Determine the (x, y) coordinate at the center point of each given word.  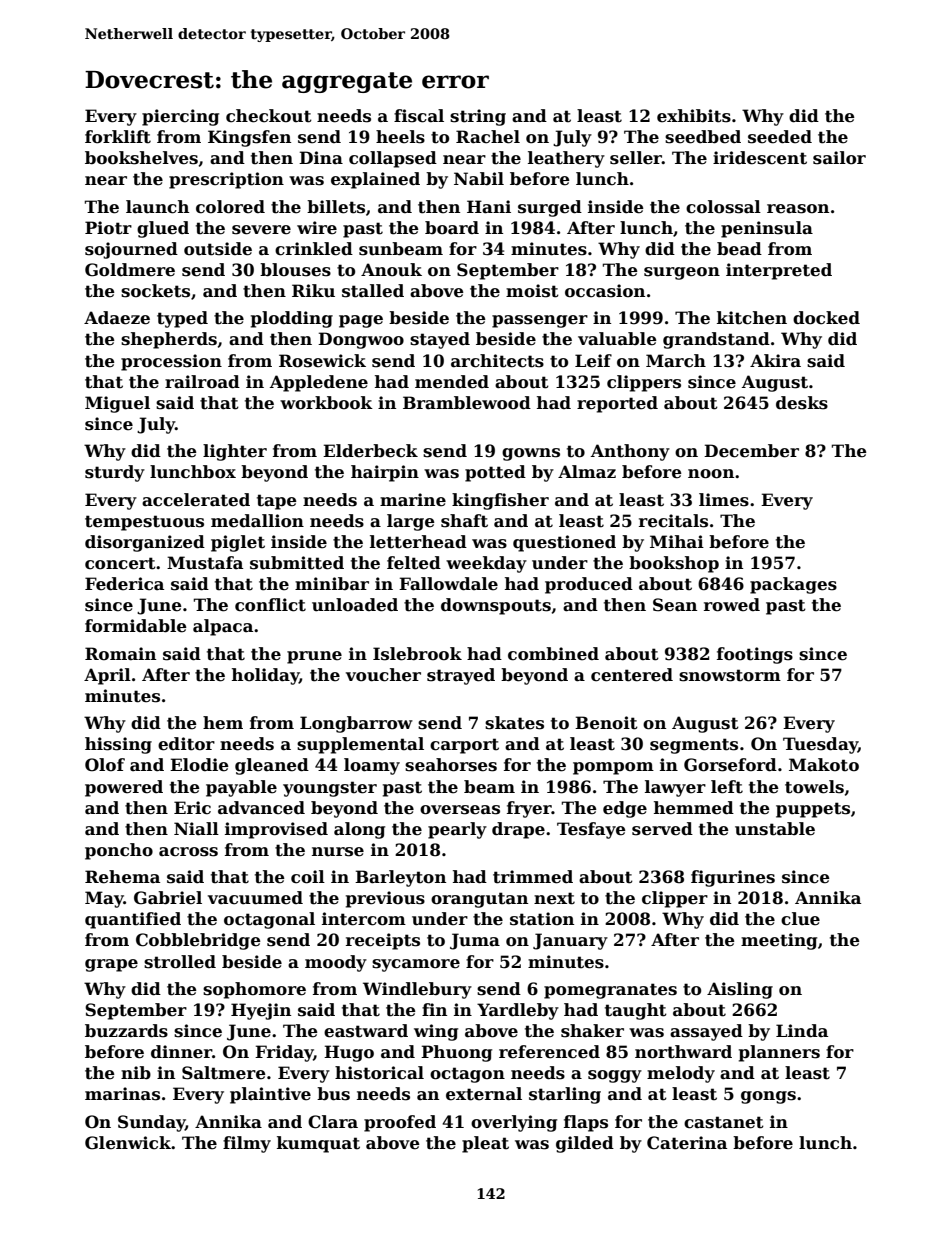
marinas (122, 1094)
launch (157, 207)
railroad (202, 382)
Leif (593, 361)
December (751, 451)
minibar (332, 584)
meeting (779, 941)
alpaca (223, 627)
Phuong (456, 1053)
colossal (723, 207)
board (452, 228)
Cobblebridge (198, 941)
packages (793, 585)
